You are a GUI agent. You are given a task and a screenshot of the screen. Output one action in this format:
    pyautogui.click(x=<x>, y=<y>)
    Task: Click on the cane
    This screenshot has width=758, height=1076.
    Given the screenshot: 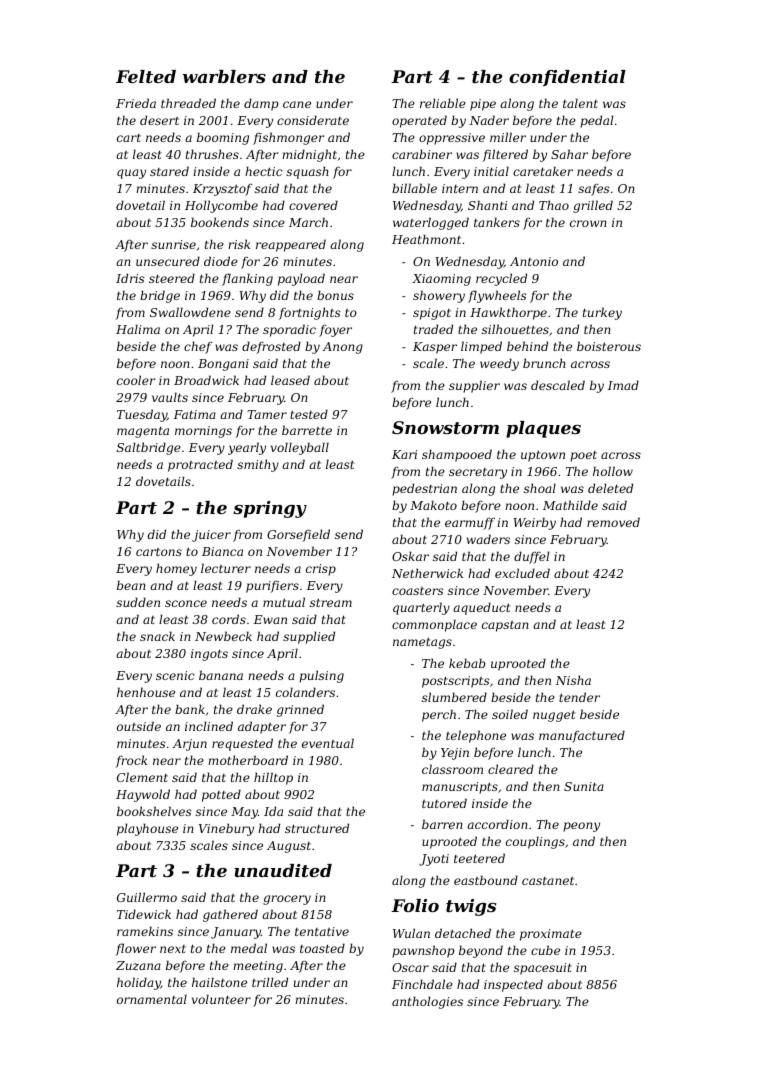 What is the action you would take?
    pyautogui.click(x=297, y=104)
